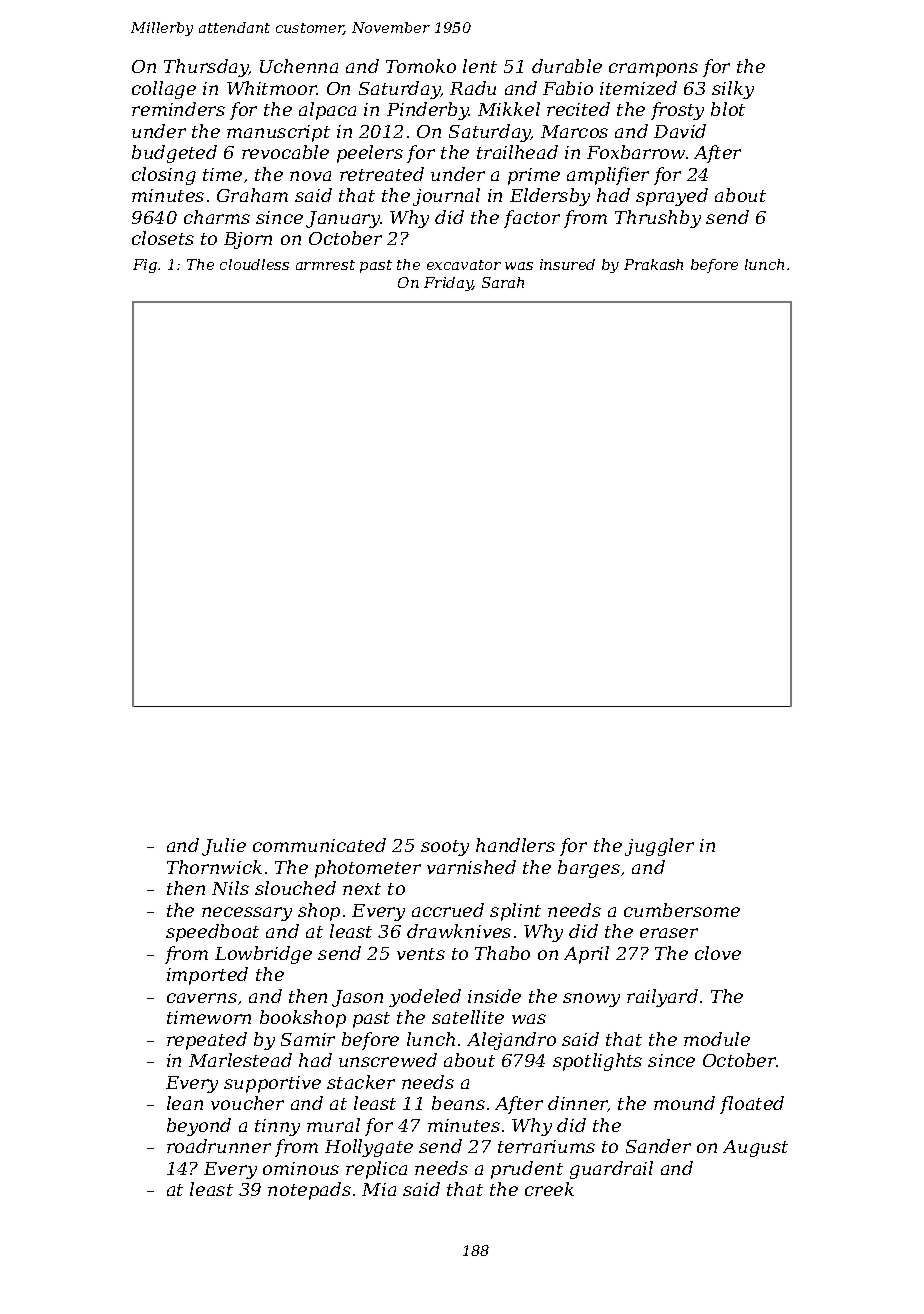 This screenshot has height=1314, width=924. What do you see at coordinates (368, 869) in the screenshot?
I see `photometer` at bounding box center [368, 869].
